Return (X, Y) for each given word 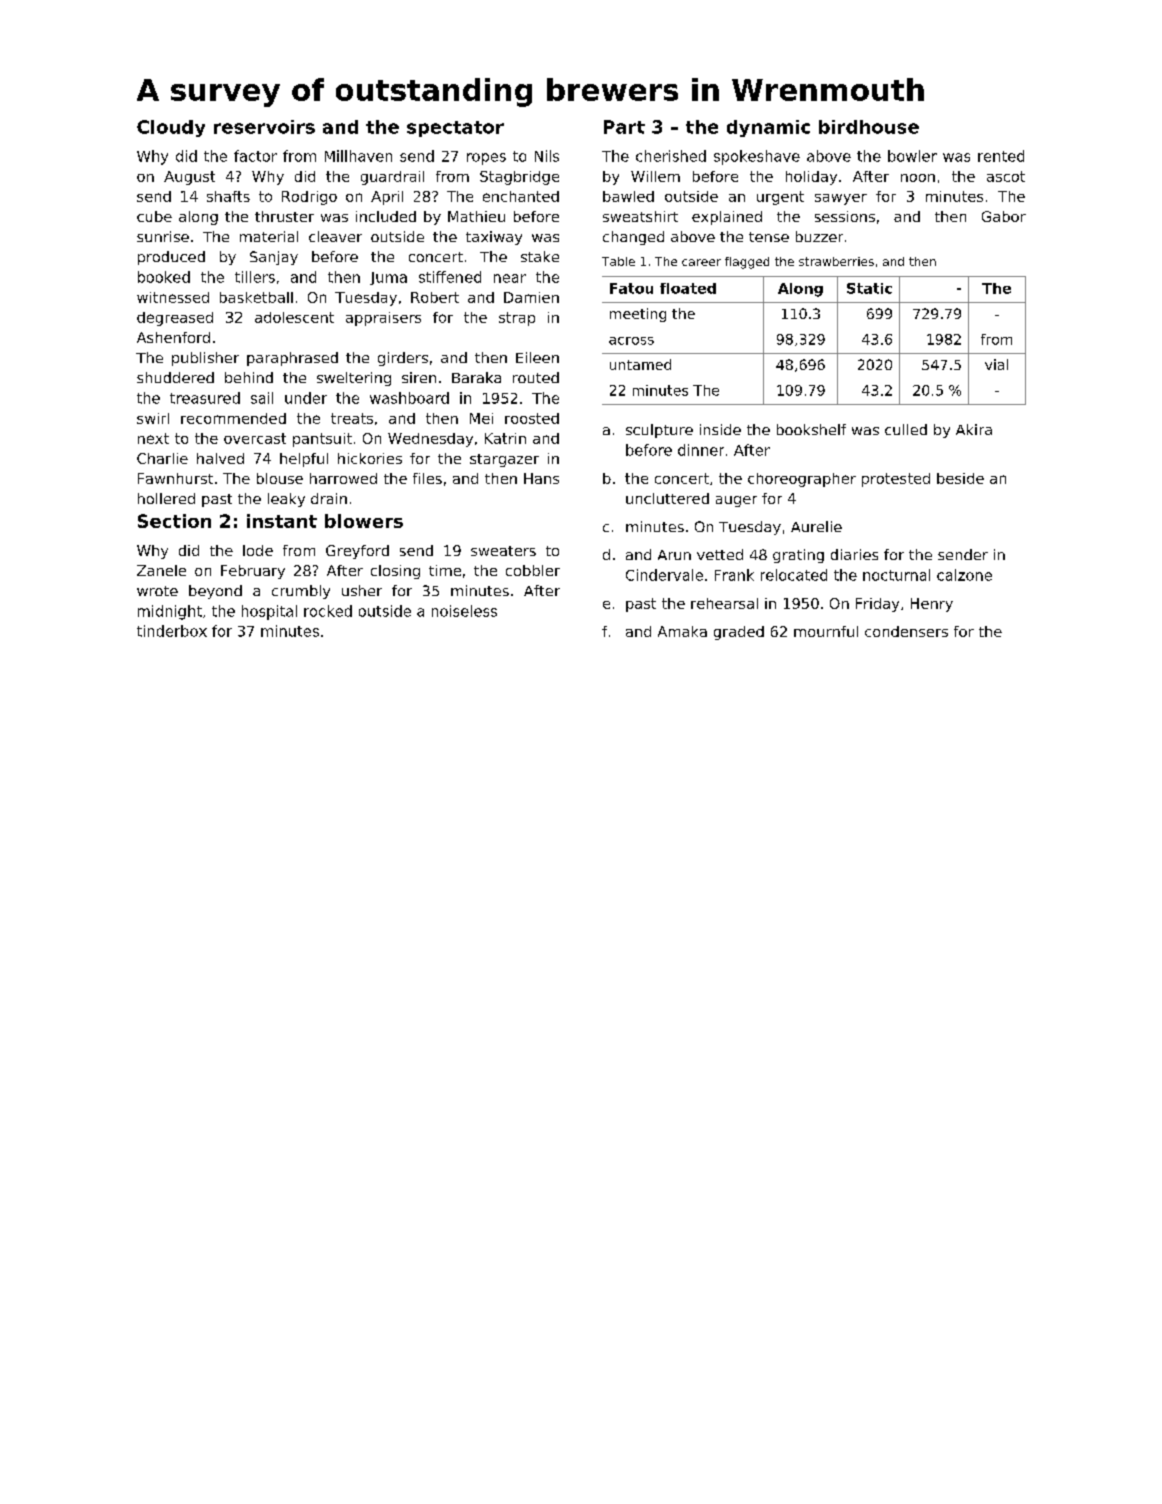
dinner (701, 450)
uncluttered (667, 498)
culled (906, 429)
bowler (912, 156)
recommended (233, 418)
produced (171, 258)
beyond (215, 592)
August (189, 178)
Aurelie (816, 526)
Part (624, 127)
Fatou (631, 288)
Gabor (1004, 216)
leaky (286, 500)
